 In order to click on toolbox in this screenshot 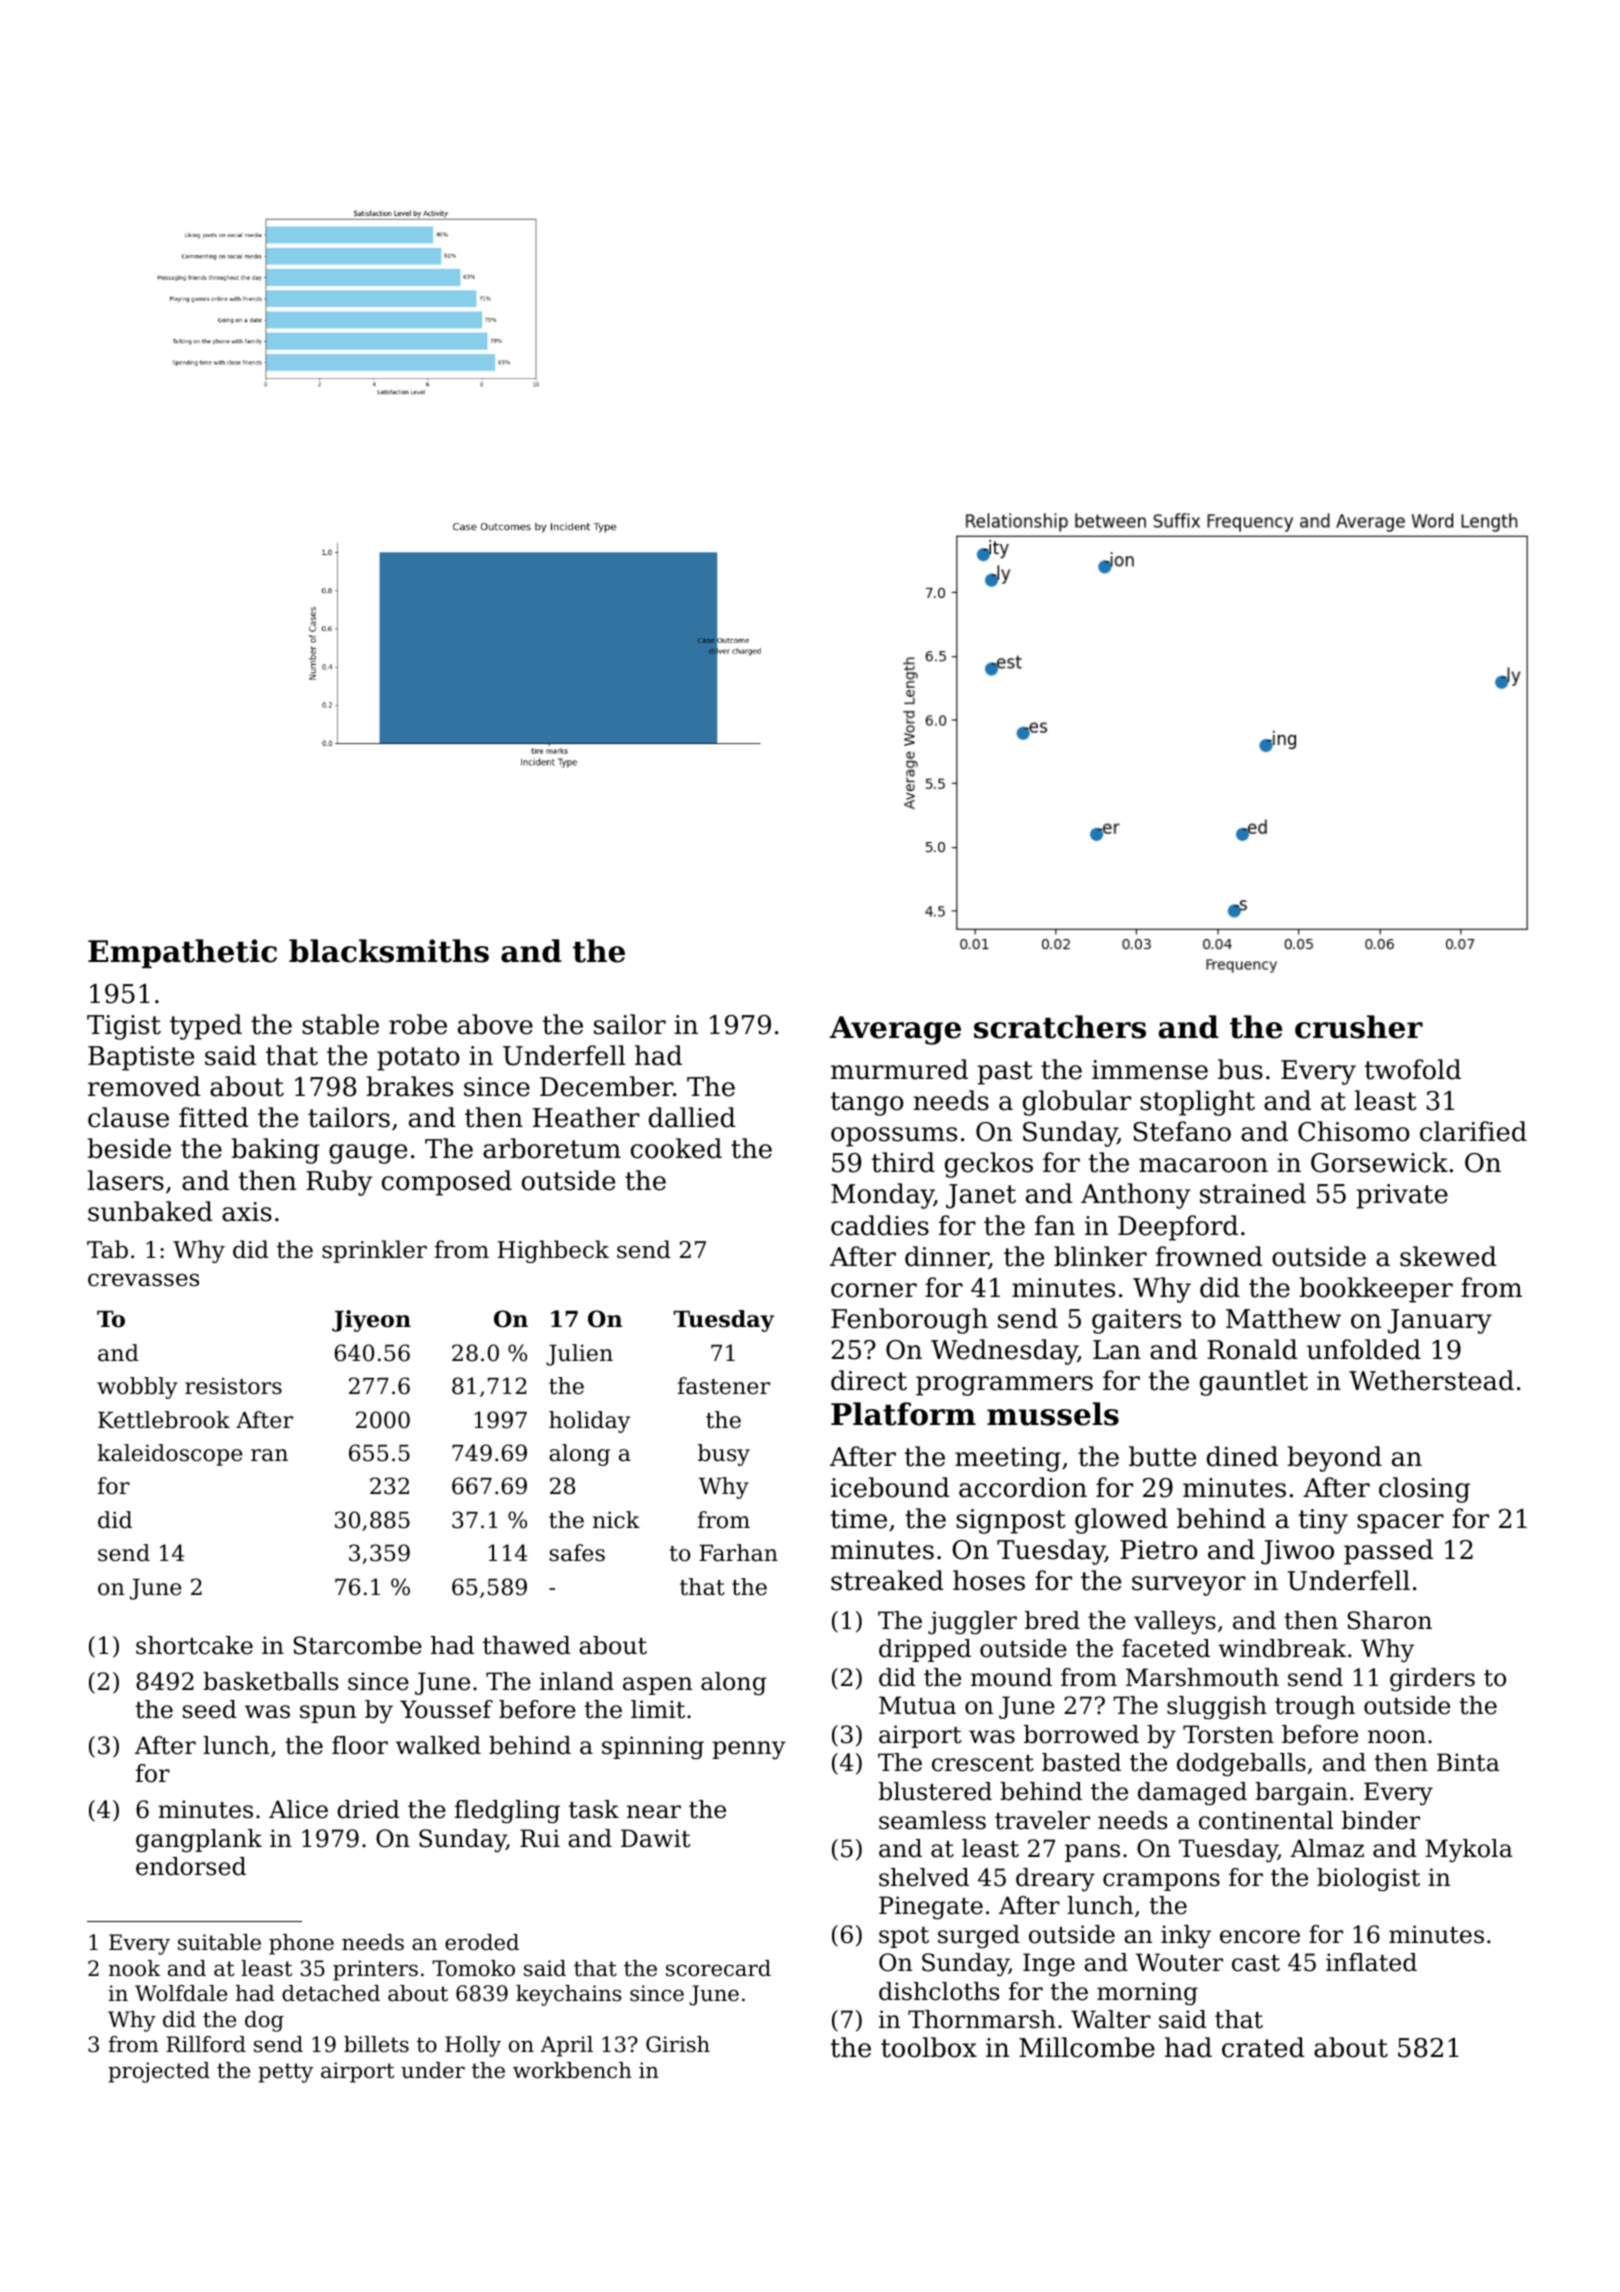, I will do `click(929, 2047)`.
